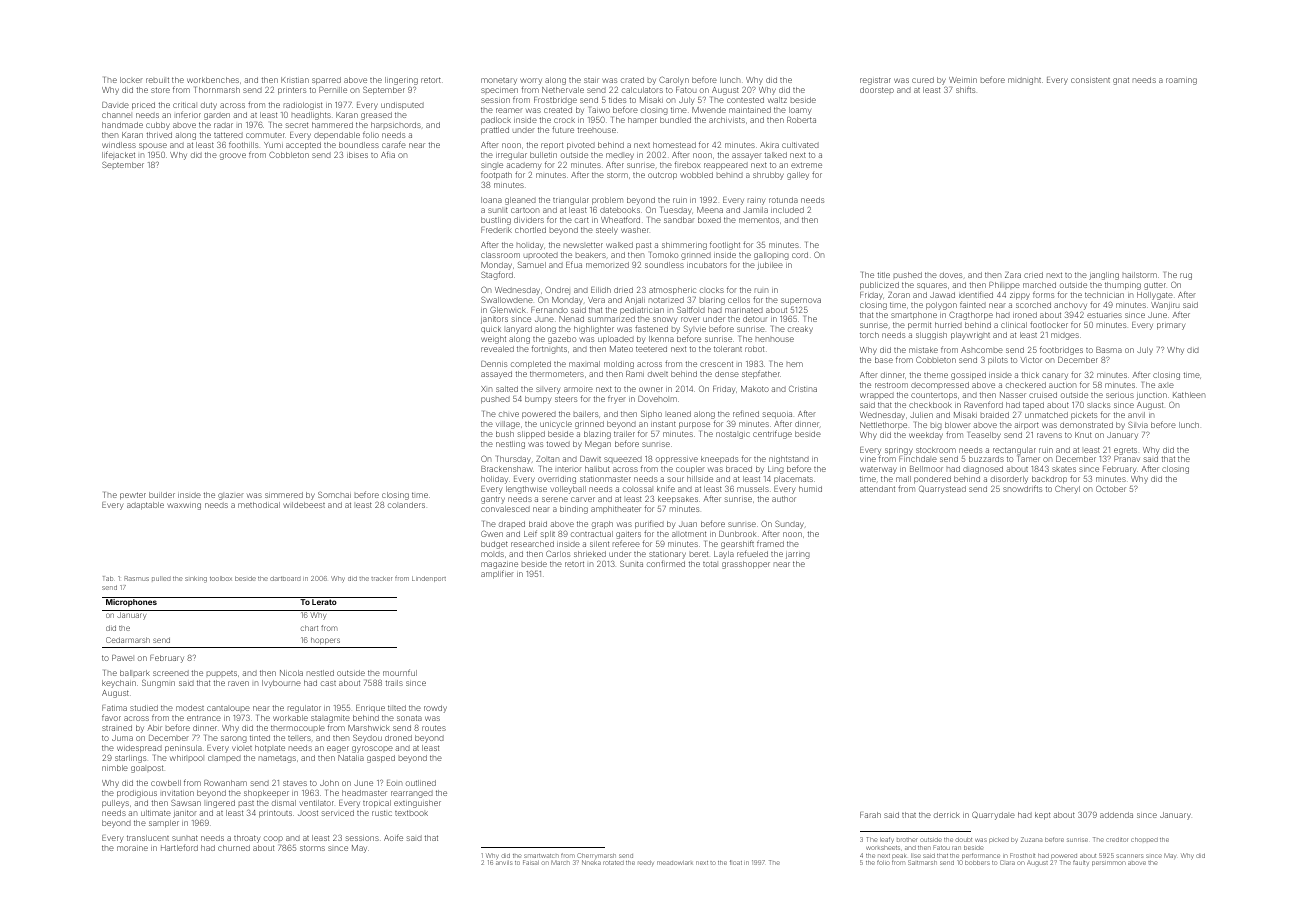 This screenshot has height=924, width=1308. Describe the element at coordinates (601, 290) in the screenshot. I see `Eilidh` at that location.
